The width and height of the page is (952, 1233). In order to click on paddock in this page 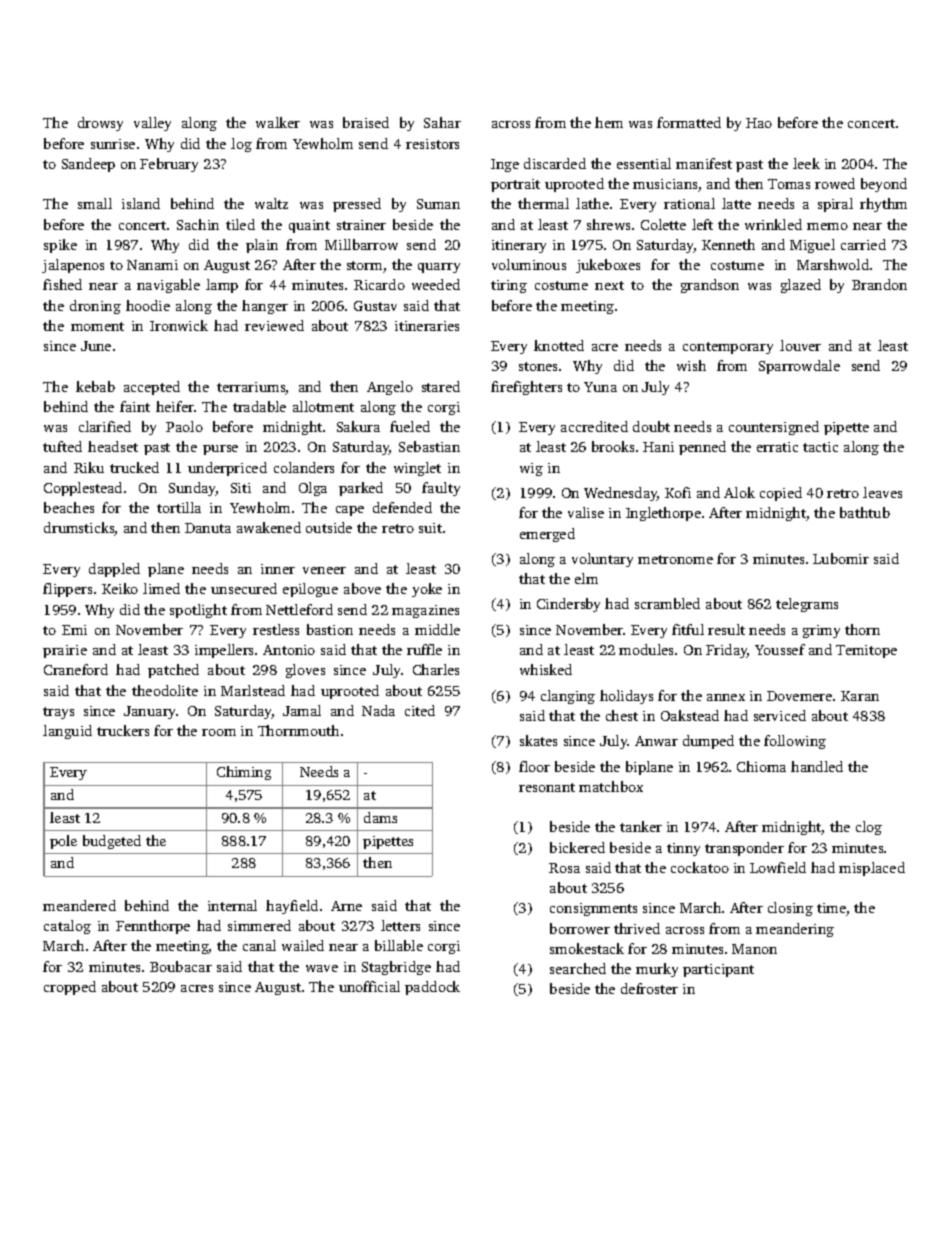, I will do `click(432, 988)`.
